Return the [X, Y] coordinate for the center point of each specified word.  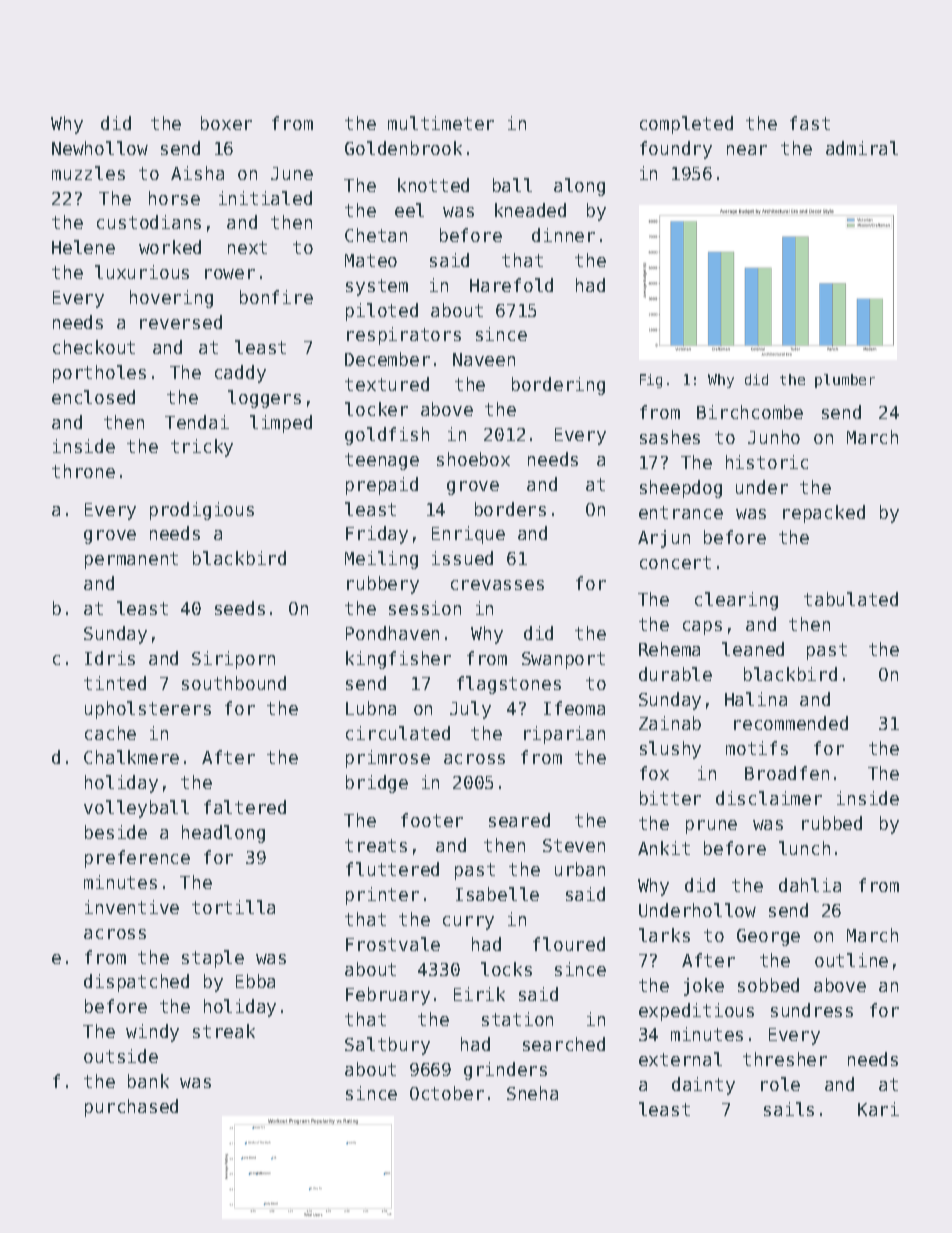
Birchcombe [750, 412]
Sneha [532, 1093]
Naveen [484, 359]
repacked [824, 514]
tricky [202, 448]
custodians [149, 222]
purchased [131, 1108]
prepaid [382, 486]
